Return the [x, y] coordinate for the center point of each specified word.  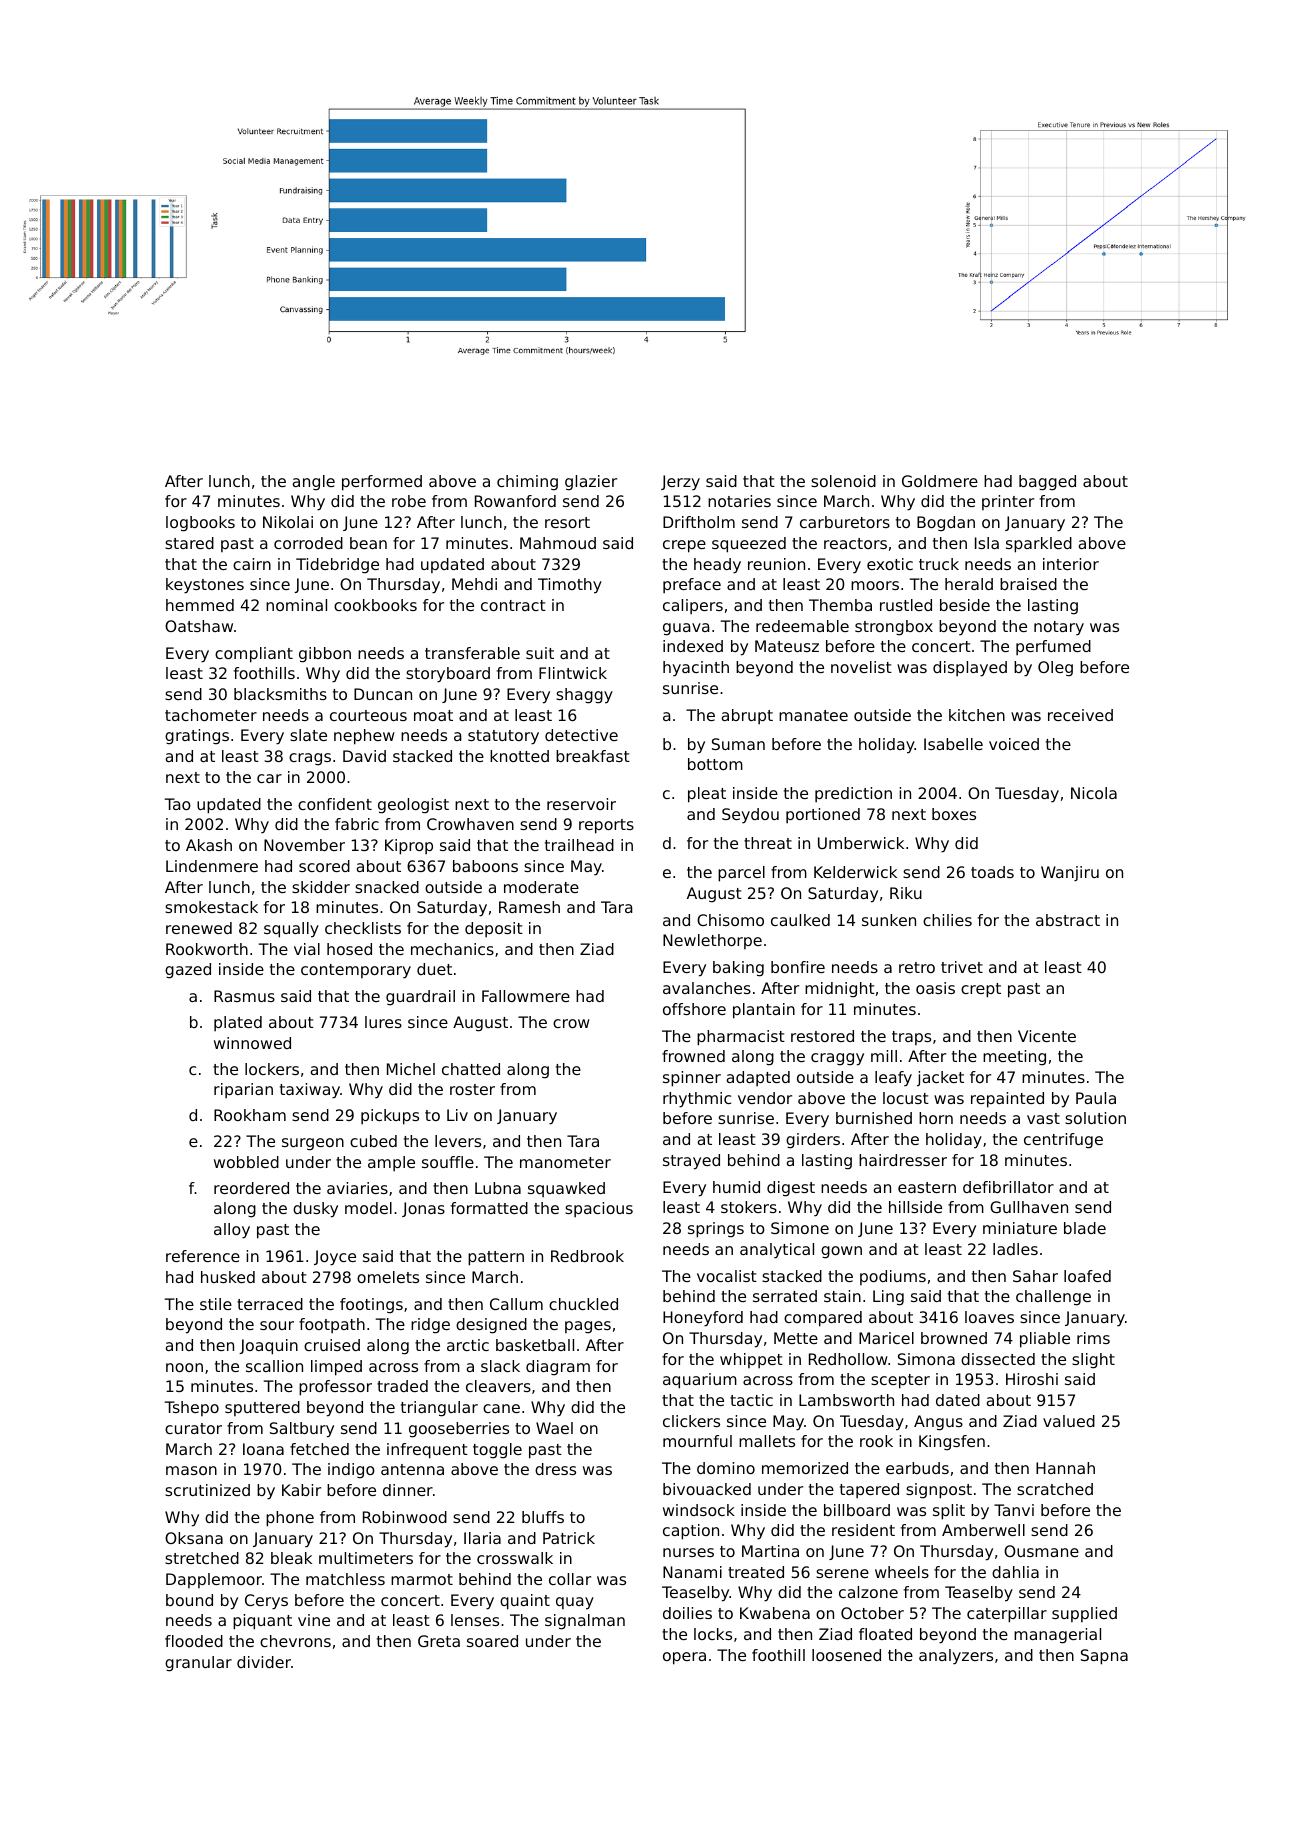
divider [264, 1662]
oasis [935, 988]
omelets [388, 1277]
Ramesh [529, 907]
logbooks [200, 524]
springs [716, 1230]
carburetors [845, 522]
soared [492, 1641]
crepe [684, 546]
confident [335, 804]
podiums [893, 1277]
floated [885, 1634]
